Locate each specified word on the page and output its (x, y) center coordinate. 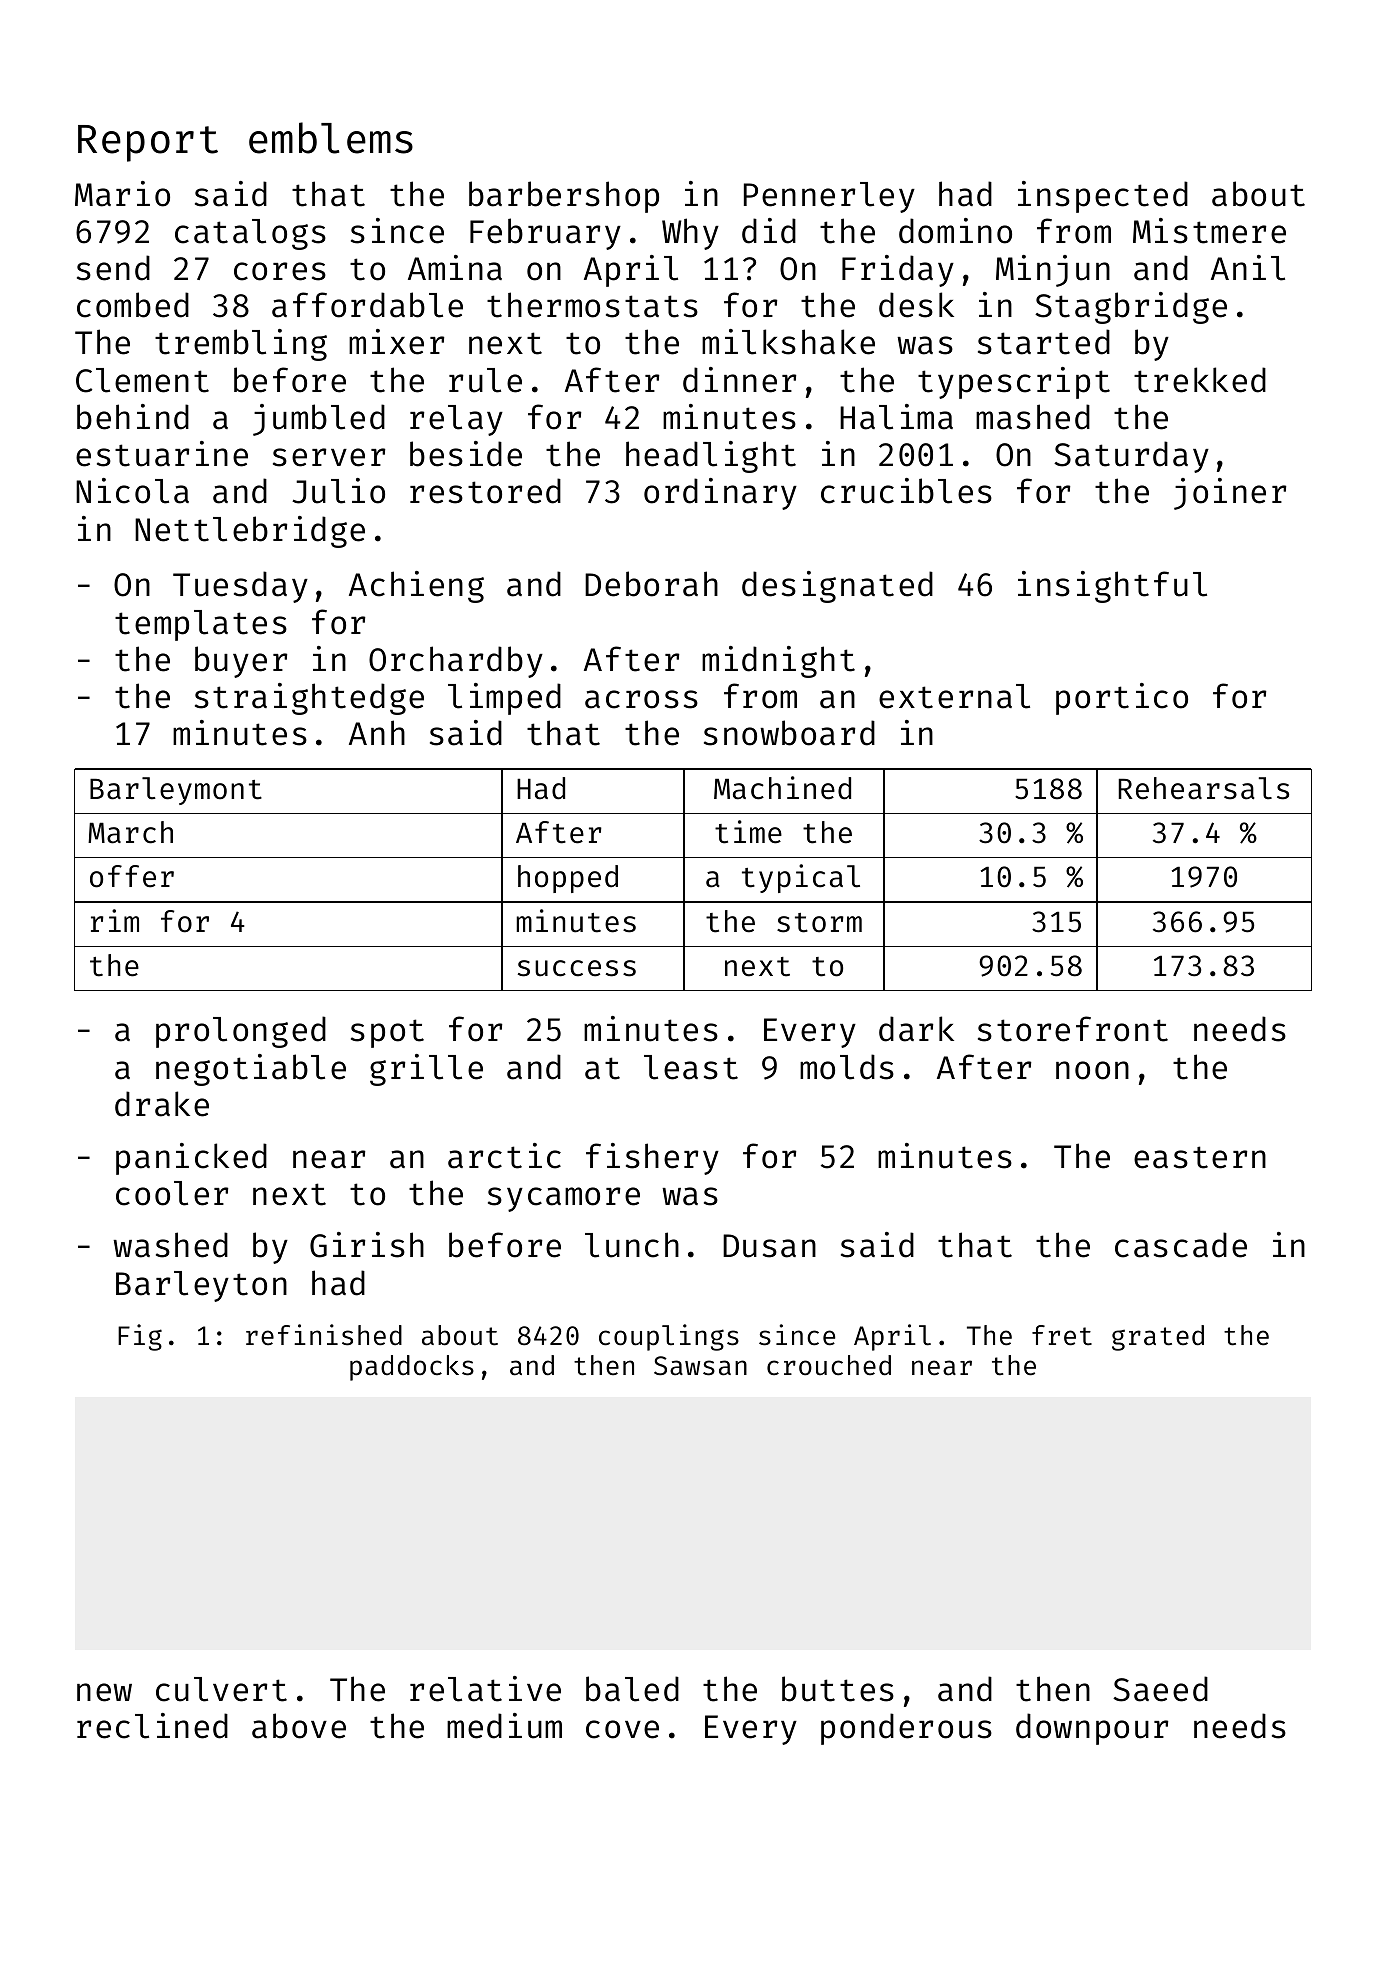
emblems (331, 138)
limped (504, 699)
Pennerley (829, 197)
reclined (152, 1726)
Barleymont (176, 791)
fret (1062, 1335)
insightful (1112, 587)
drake (162, 1104)
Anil (1248, 268)
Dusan (769, 1246)
